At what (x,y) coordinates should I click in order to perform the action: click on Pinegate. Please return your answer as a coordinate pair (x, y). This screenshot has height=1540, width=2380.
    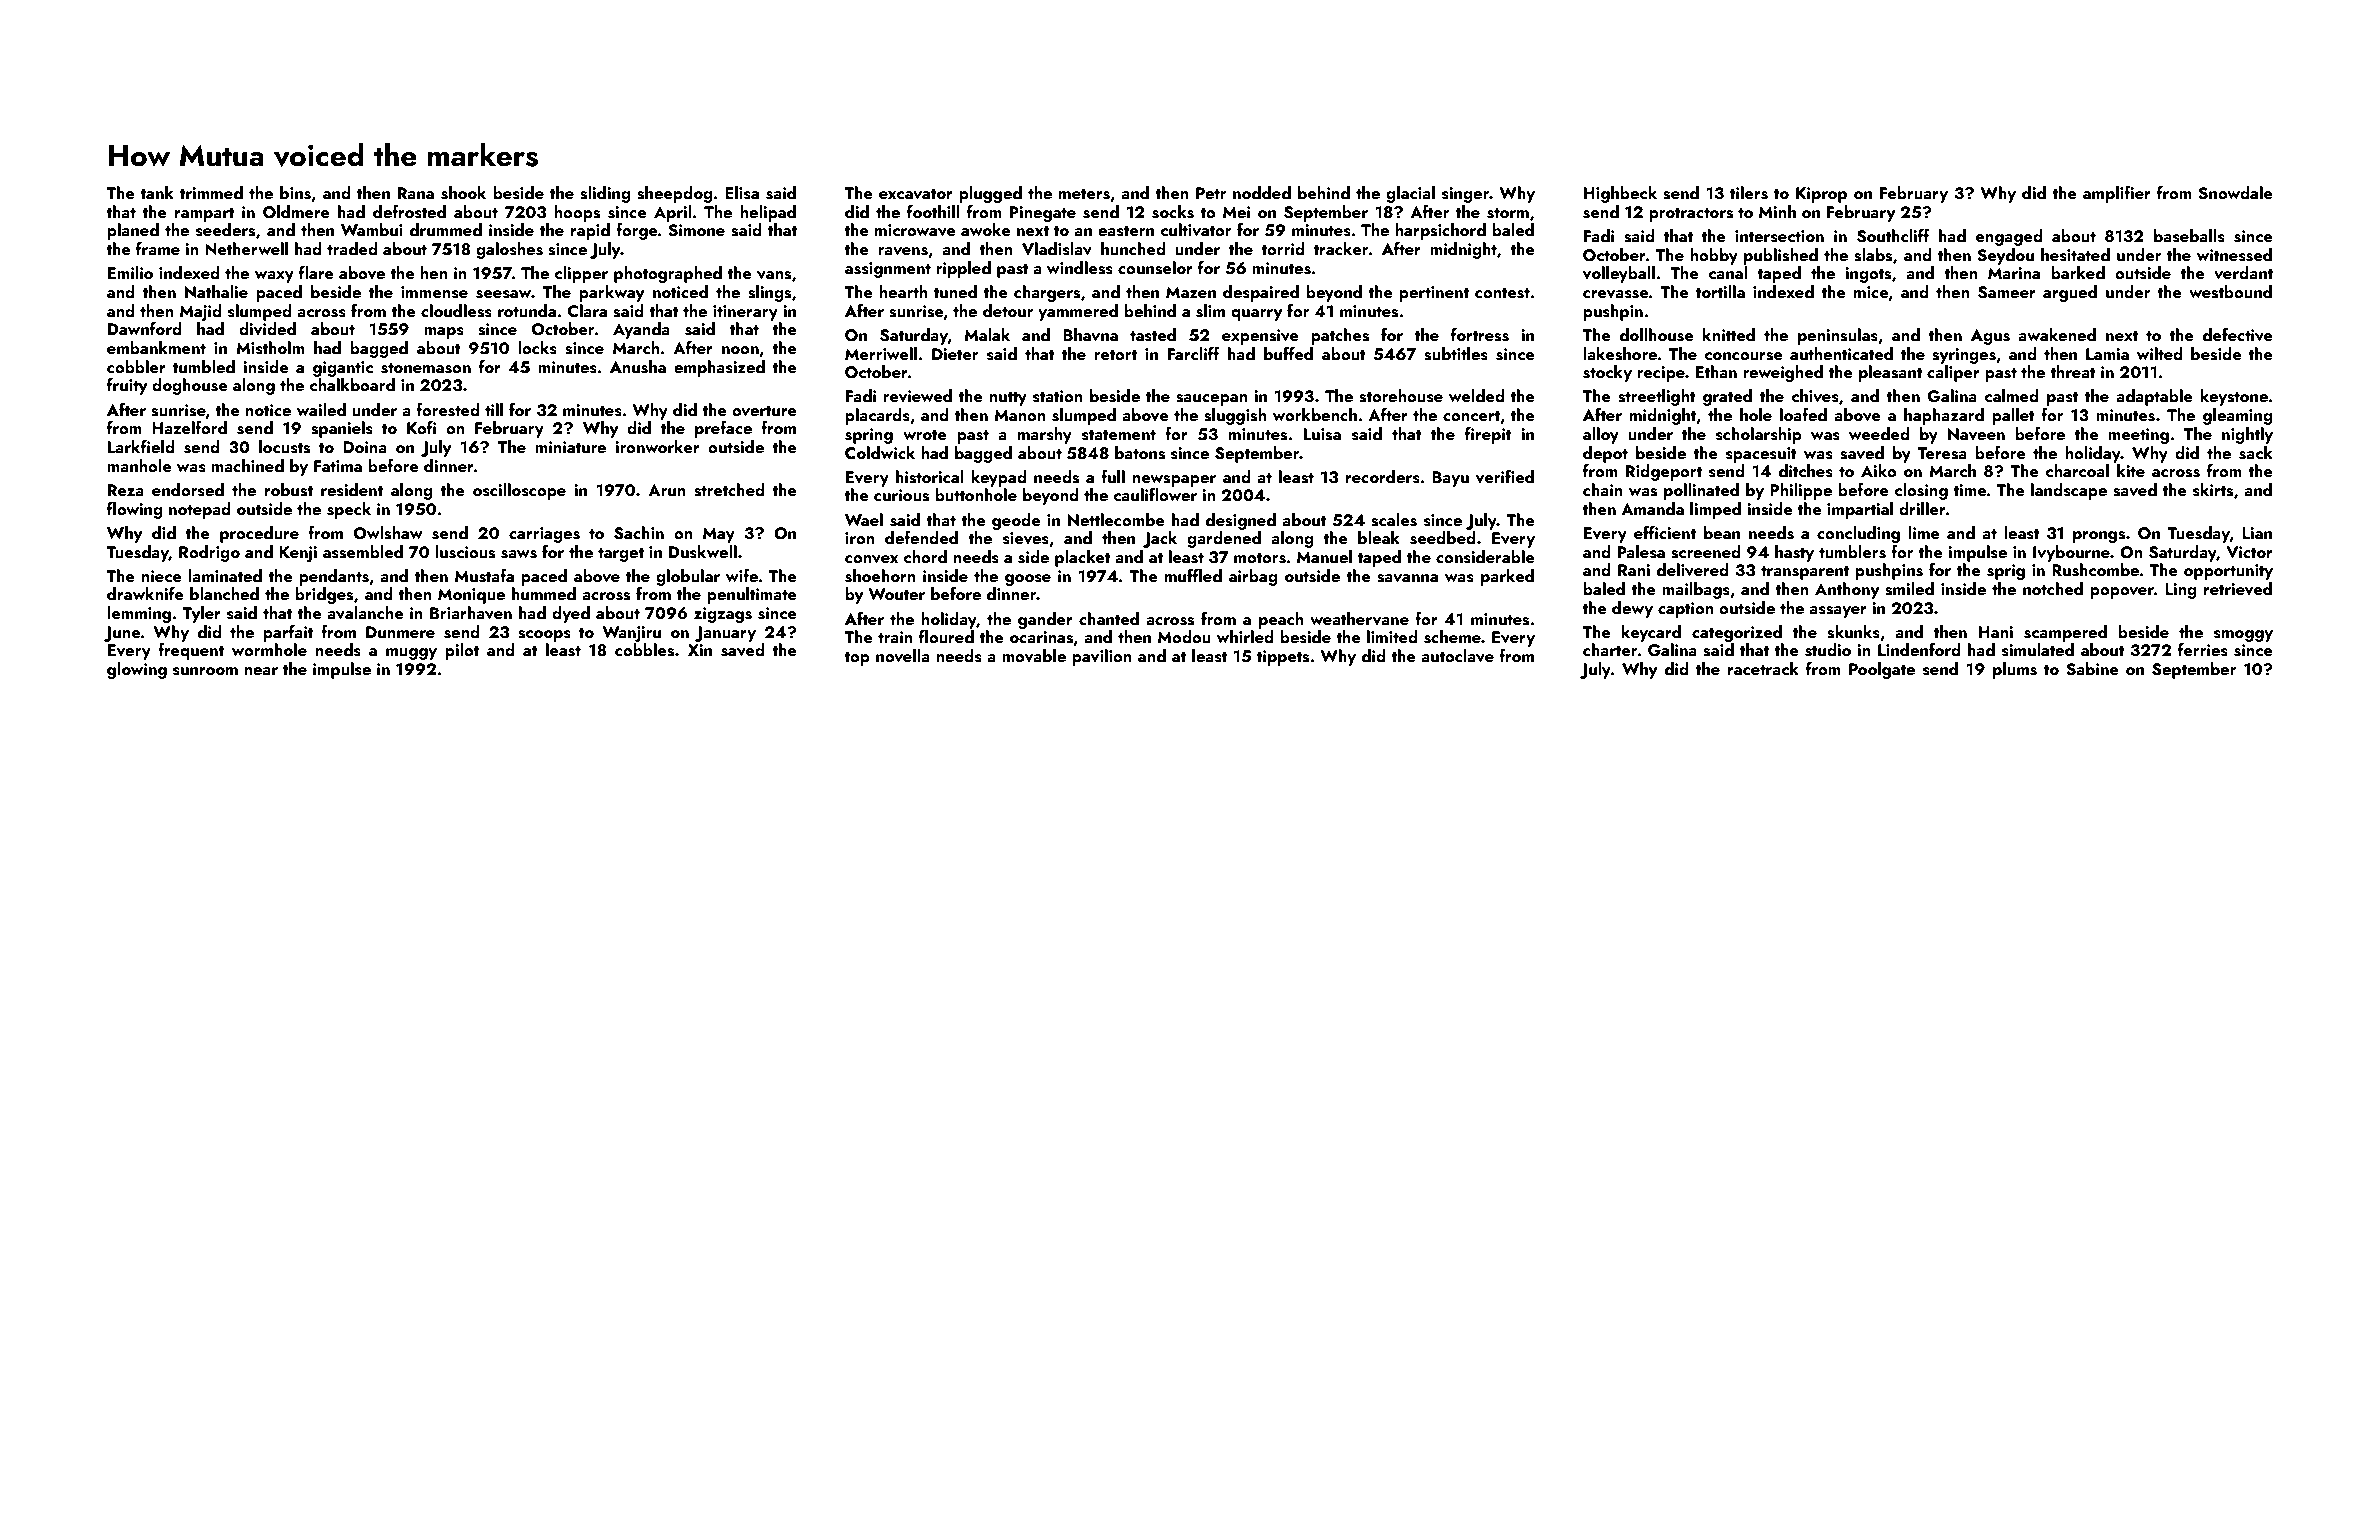
    Looking at the image, I should click on (1043, 214).
